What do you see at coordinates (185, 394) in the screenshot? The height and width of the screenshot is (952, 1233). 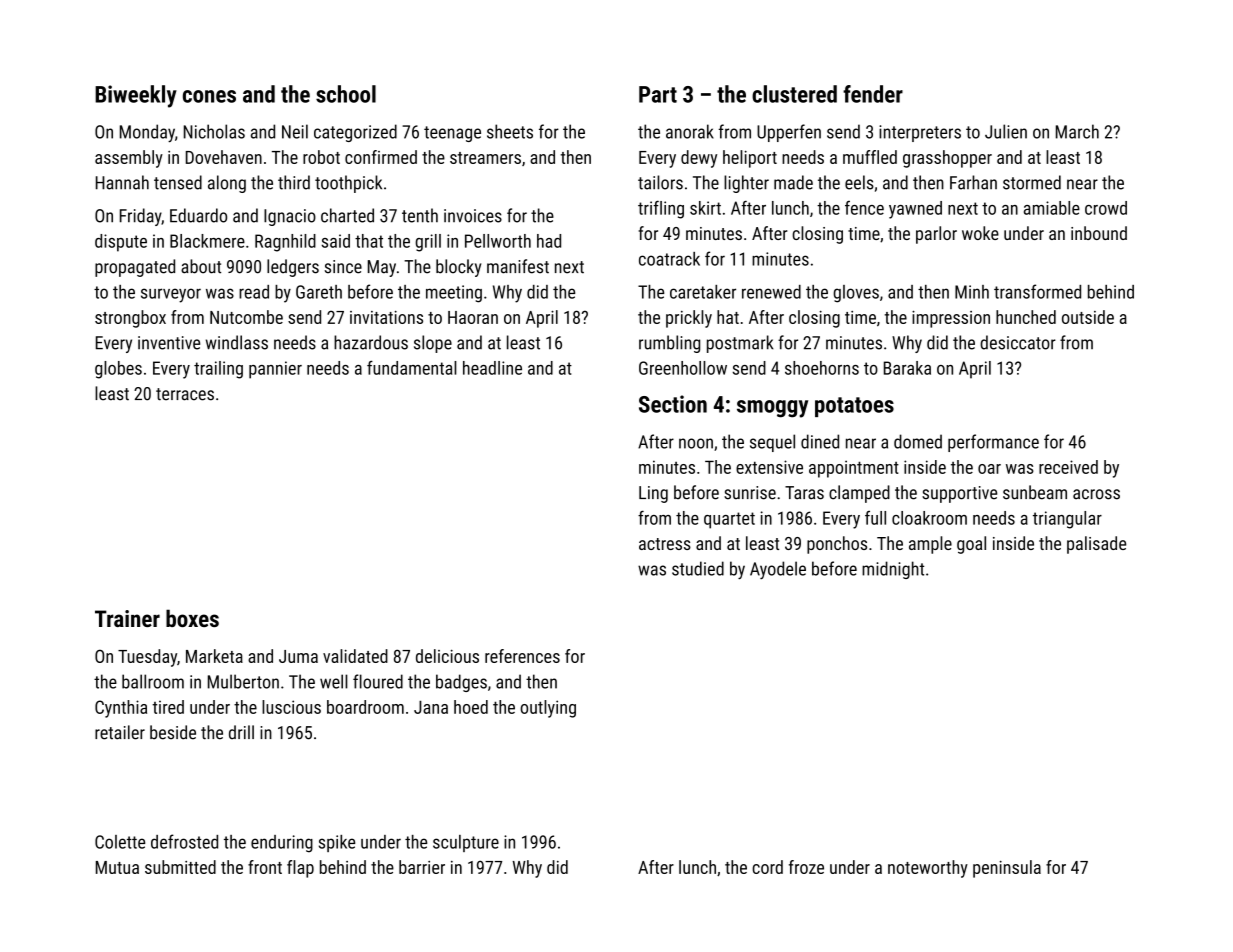 I see `terraces` at bounding box center [185, 394].
